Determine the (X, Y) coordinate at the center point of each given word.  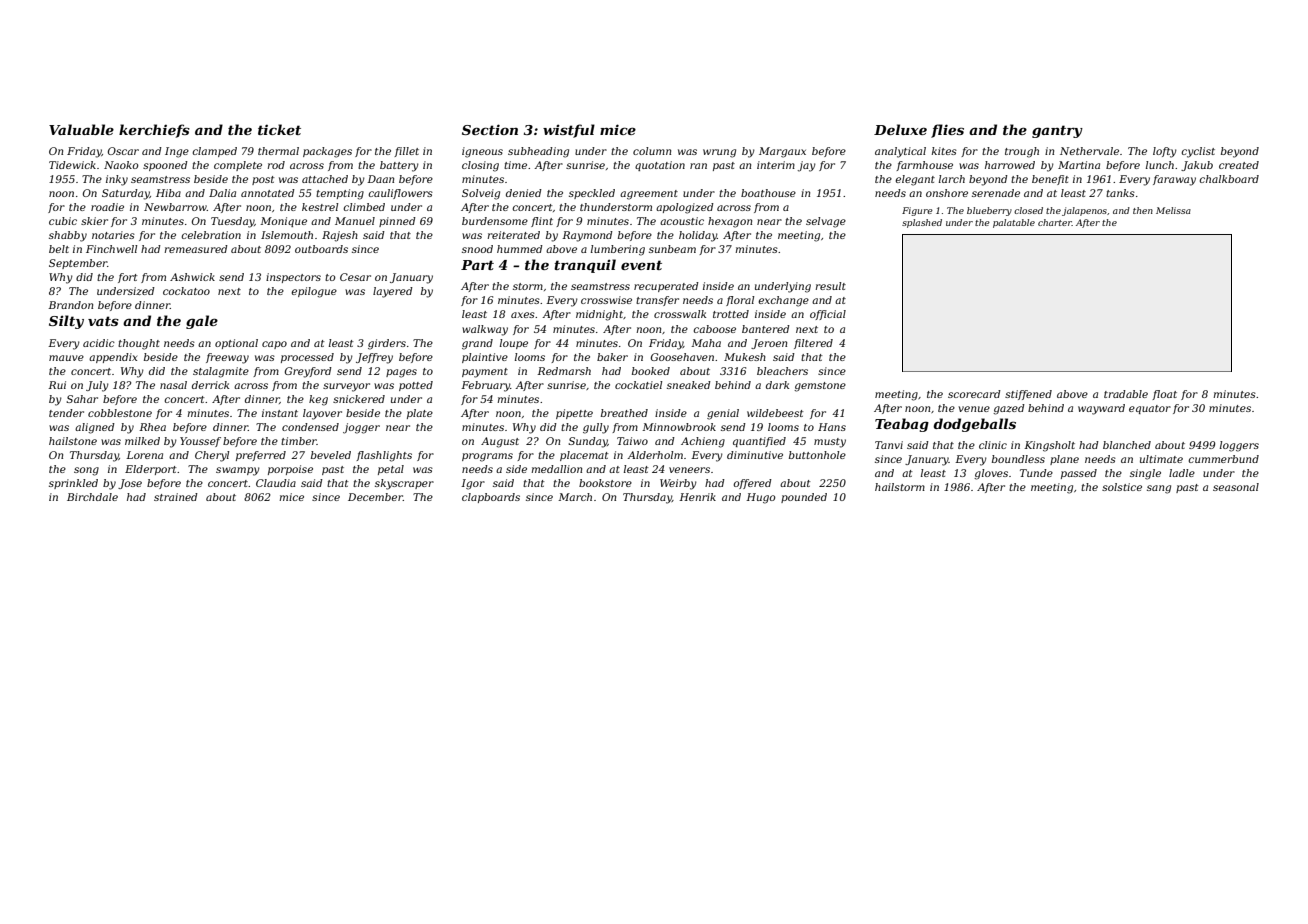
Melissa (1173, 210)
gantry (1057, 131)
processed (307, 358)
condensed (310, 427)
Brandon (70, 305)
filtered (813, 344)
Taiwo (632, 441)
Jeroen (769, 344)
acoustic (682, 221)
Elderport (151, 470)
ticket (279, 129)
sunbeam (672, 249)
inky (117, 180)
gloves (991, 474)
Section (490, 129)
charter (1055, 222)
